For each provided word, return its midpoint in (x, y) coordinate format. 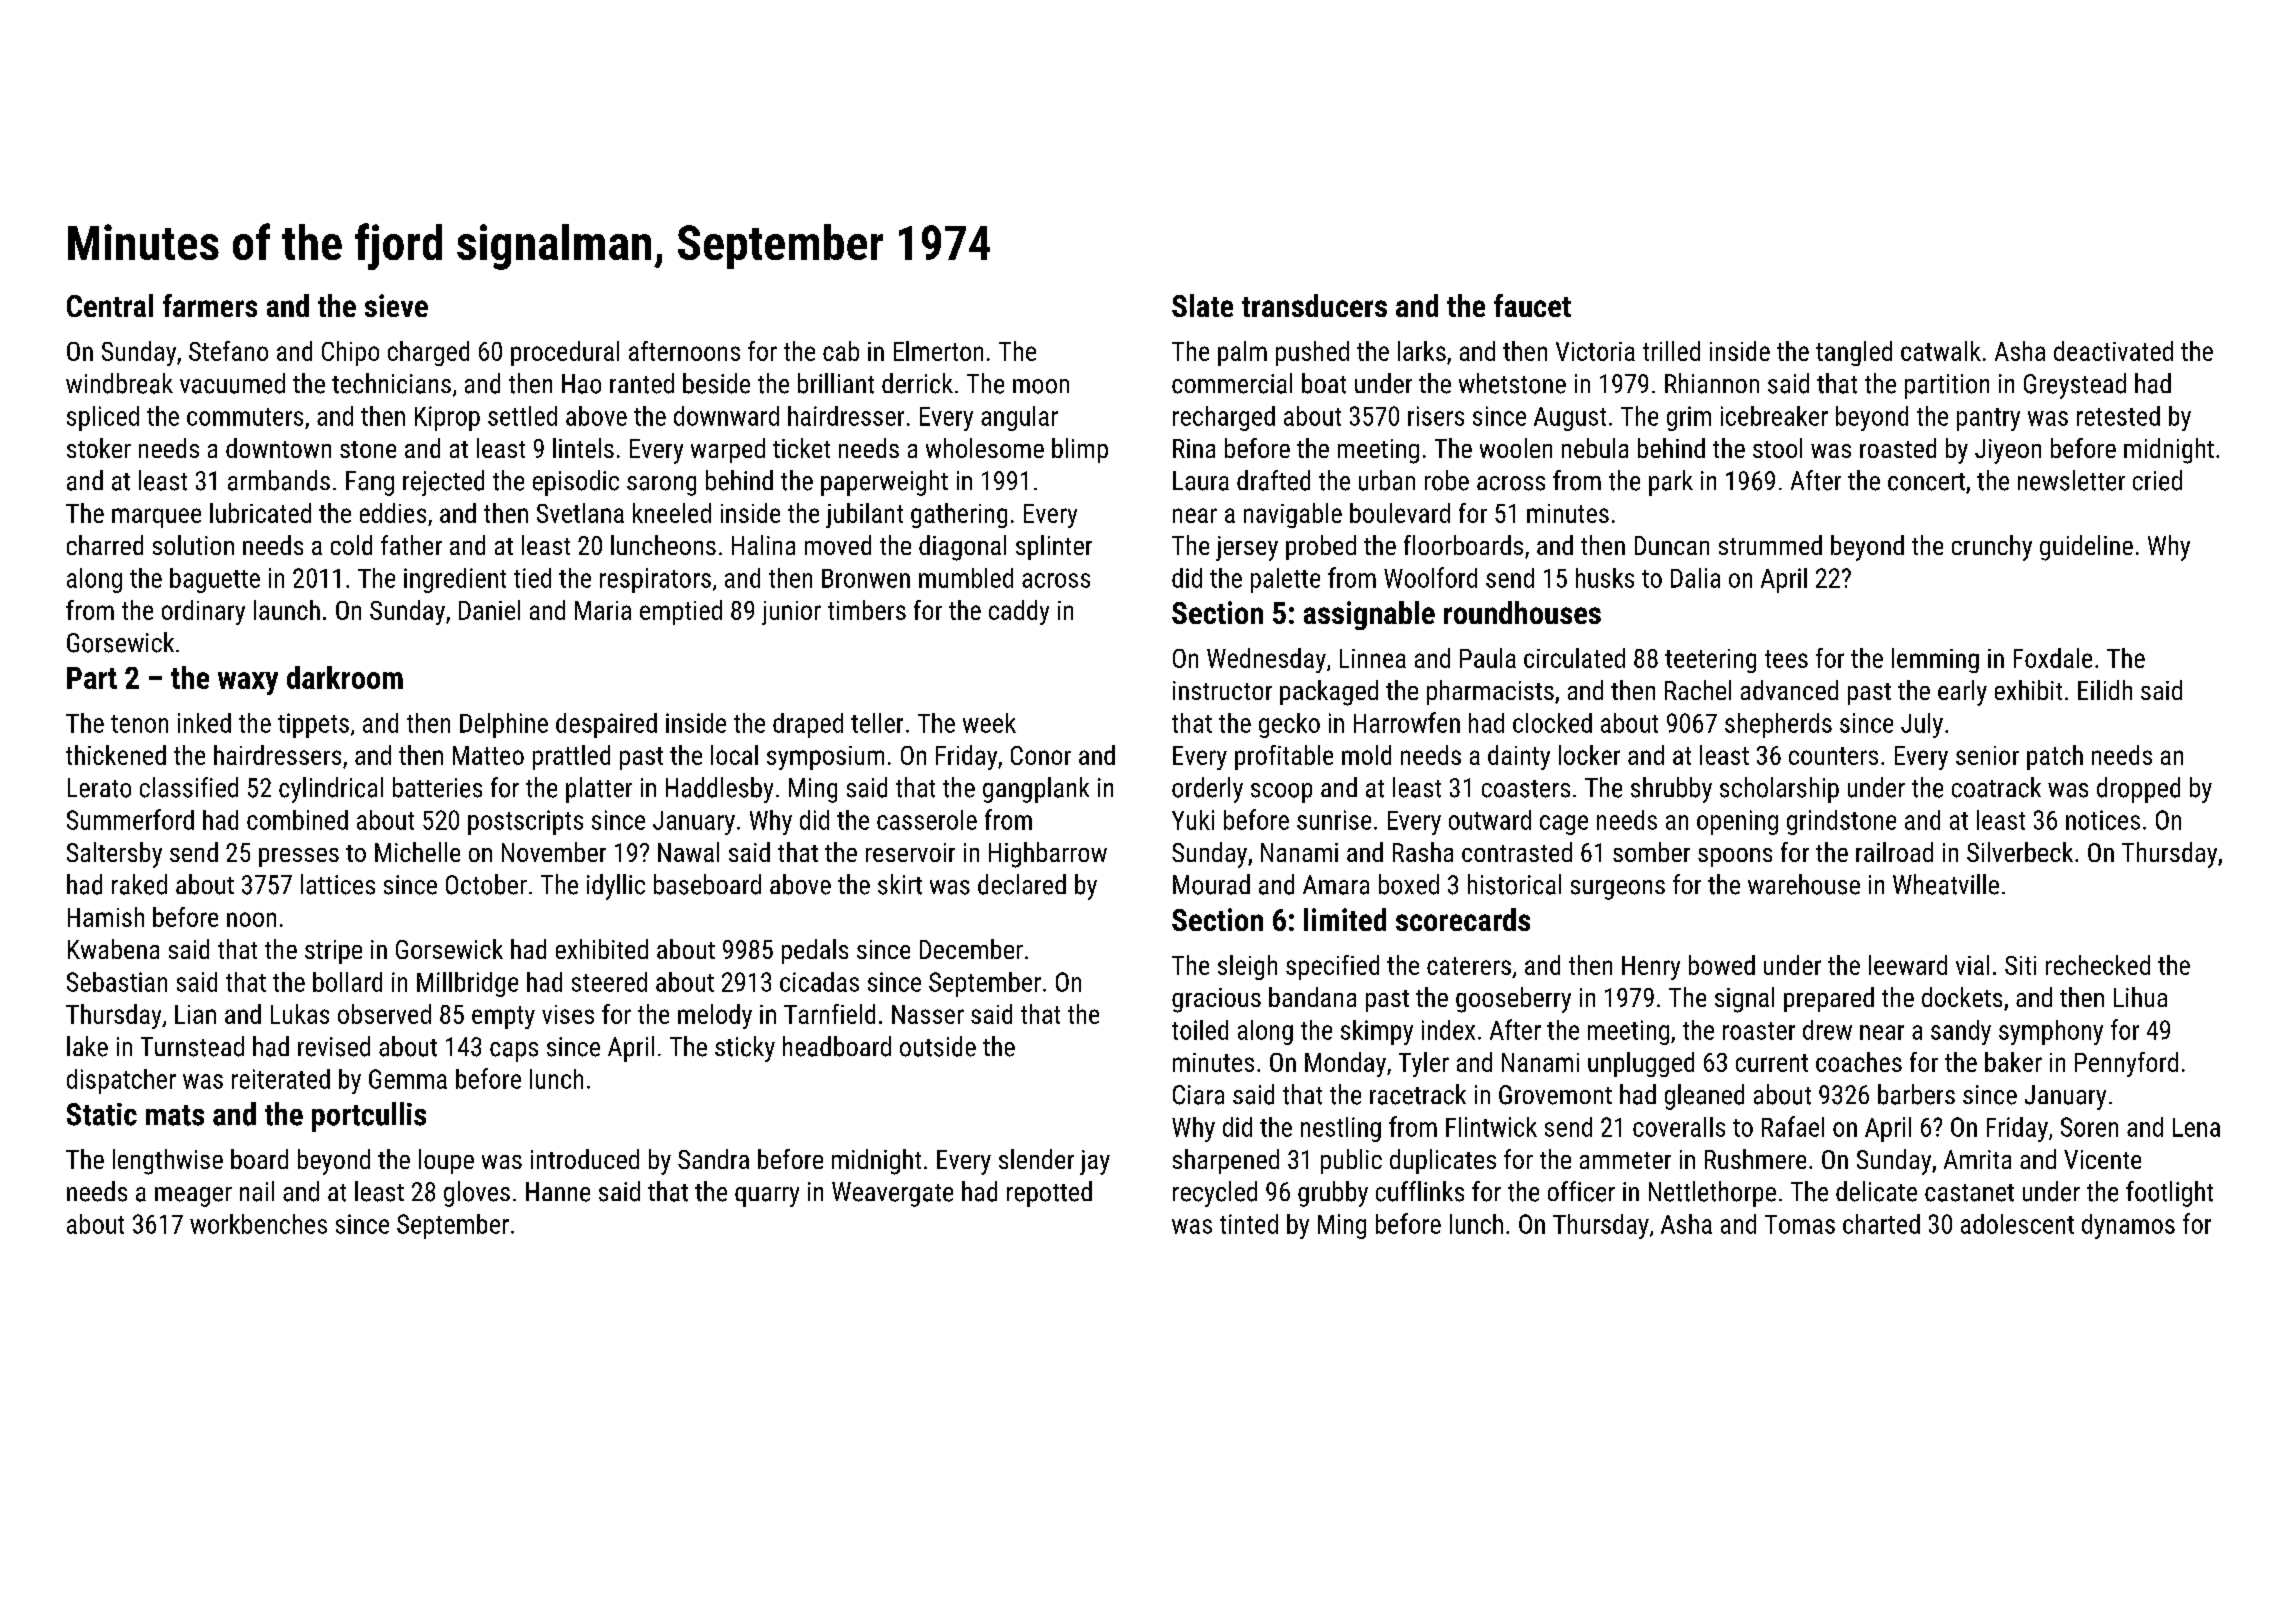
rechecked (2098, 965)
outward (1490, 820)
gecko (1289, 725)
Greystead (2075, 386)
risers (1436, 416)
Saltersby (114, 855)
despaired (606, 725)
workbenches (258, 1224)
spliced (103, 418)
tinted (1249, 1224)
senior (1987, 755)
